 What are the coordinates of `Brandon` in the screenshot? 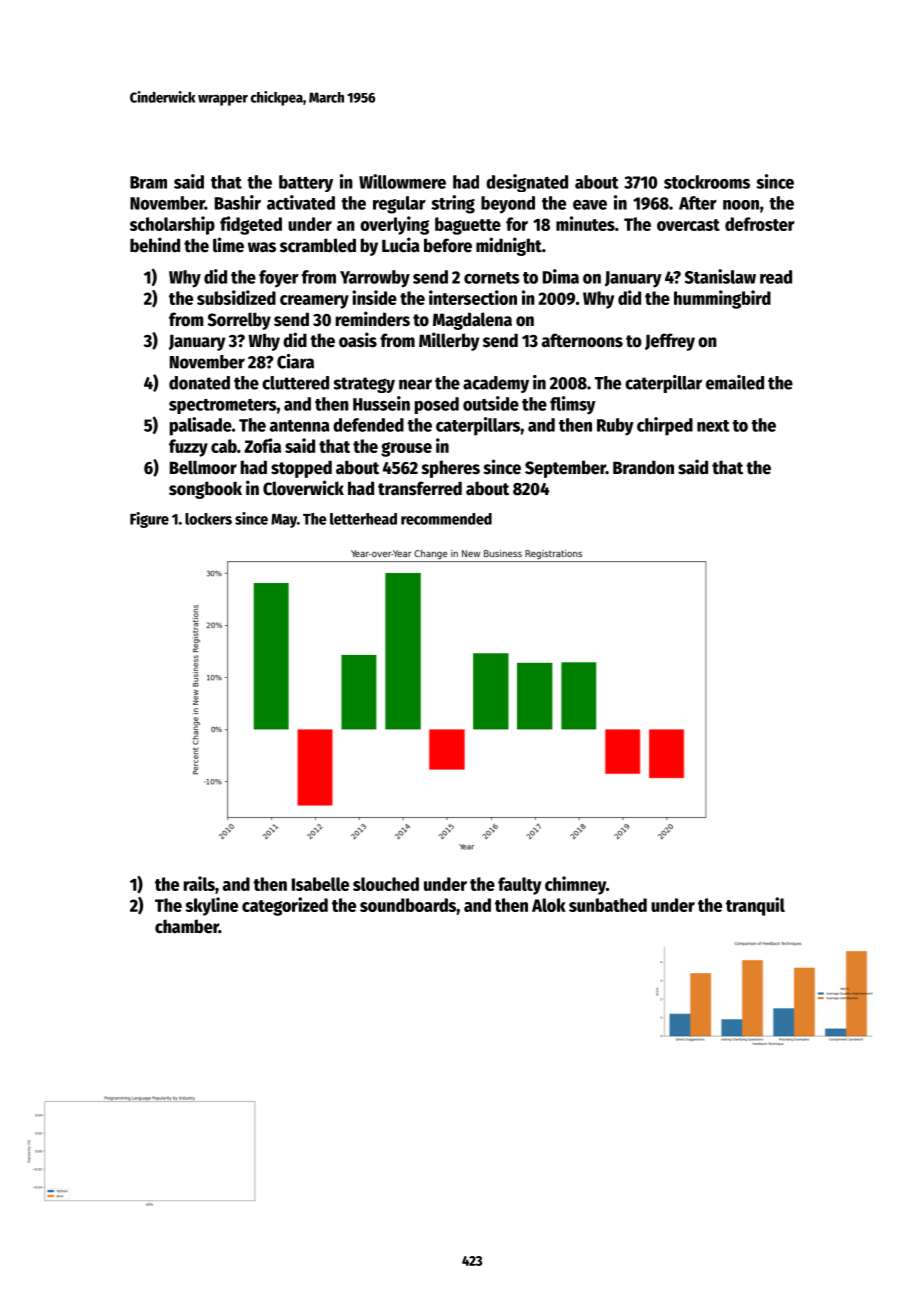 It's located at (643, 467).
